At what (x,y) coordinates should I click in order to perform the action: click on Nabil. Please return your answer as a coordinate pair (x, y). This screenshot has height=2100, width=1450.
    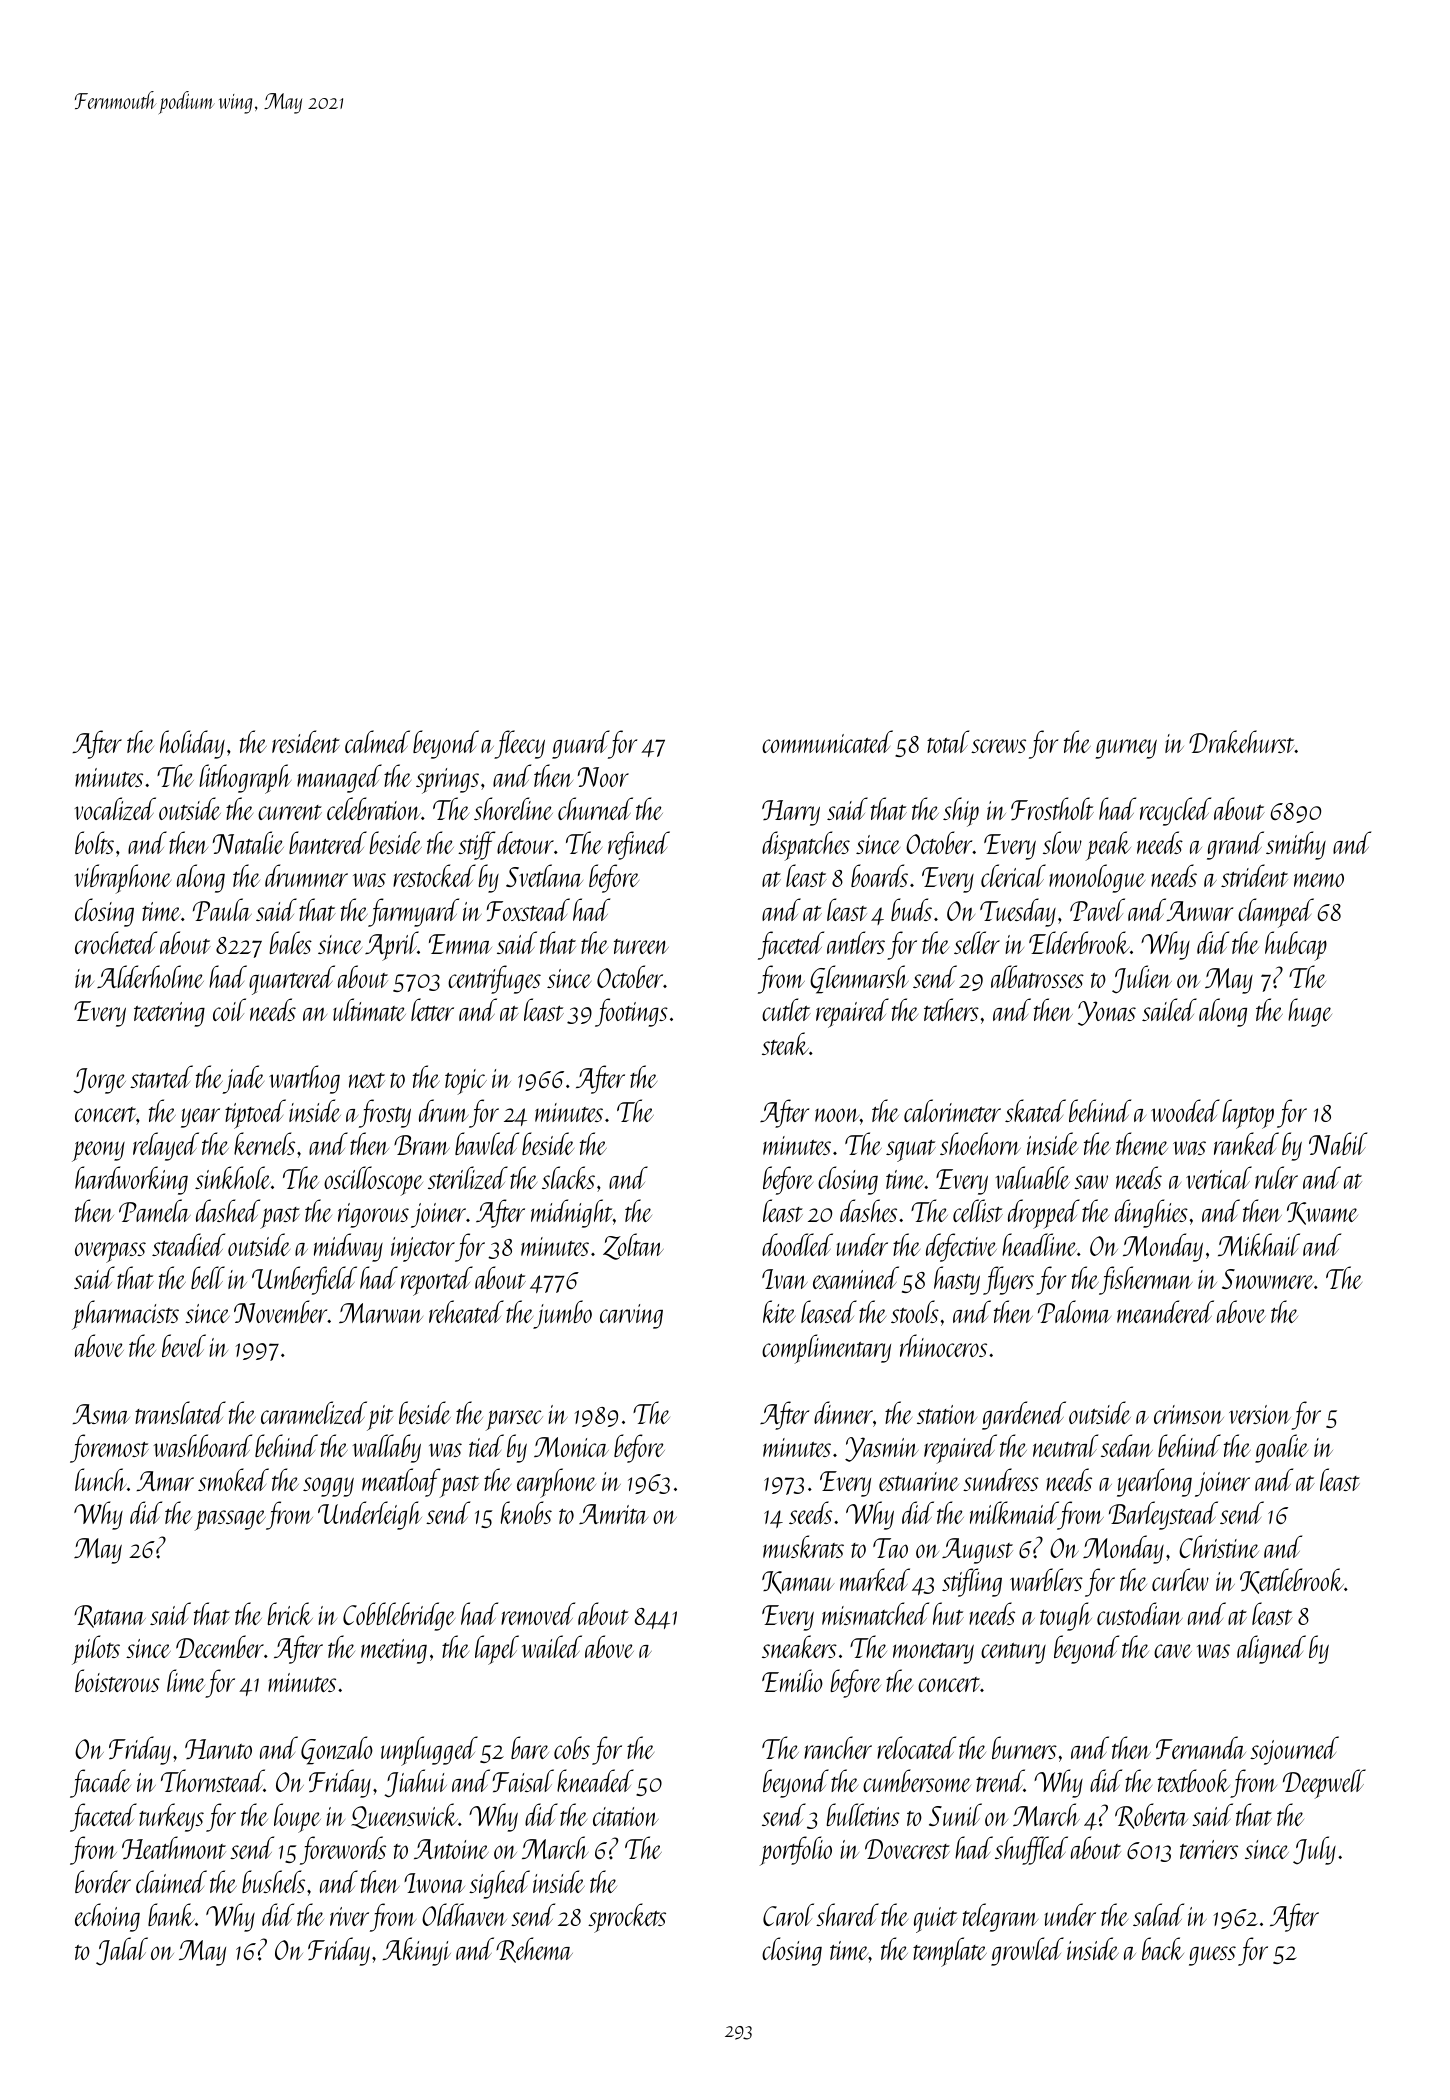
    Looking at the image, I should click on (1338, 1143).
